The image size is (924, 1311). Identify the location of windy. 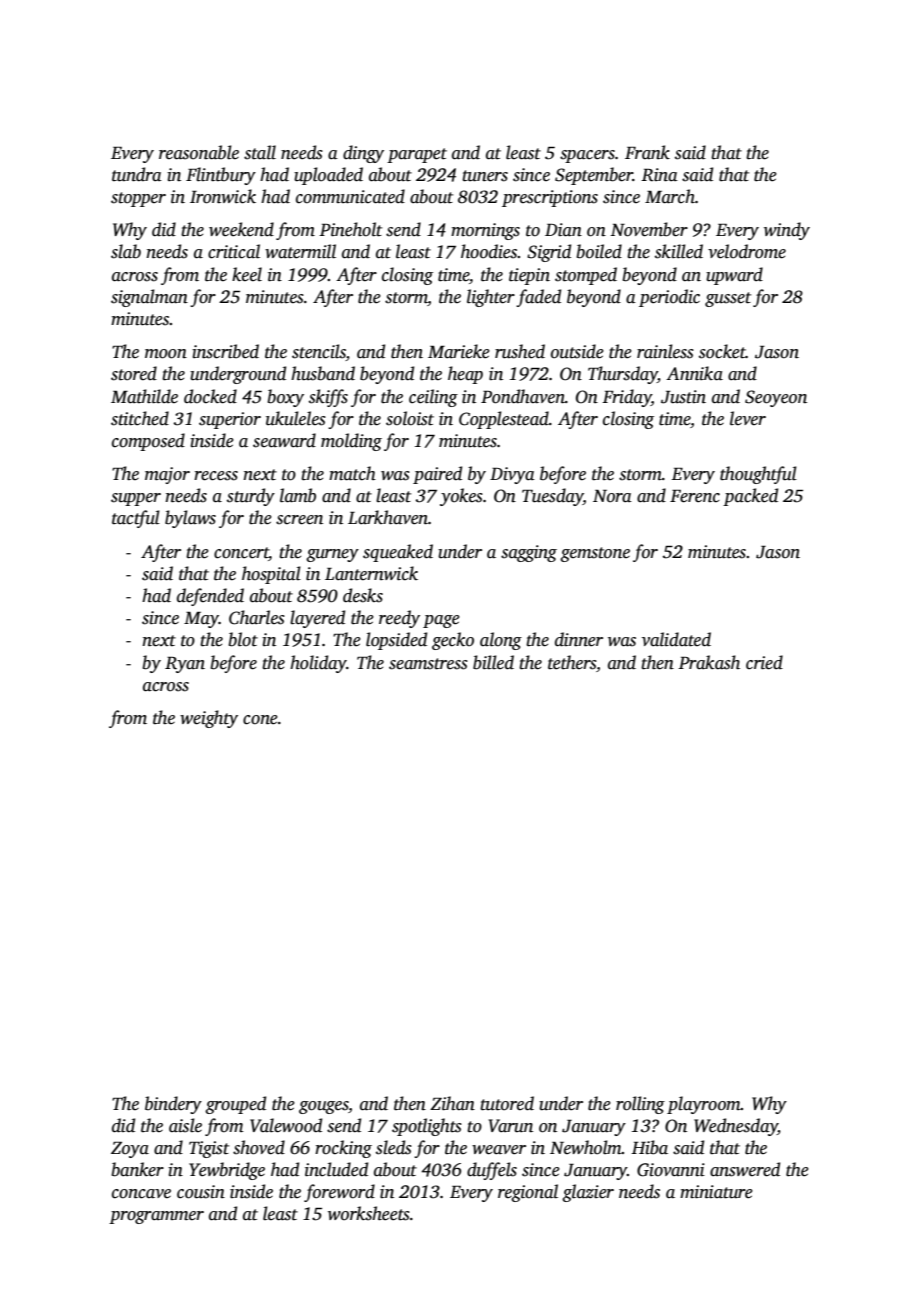
(787, 231).
